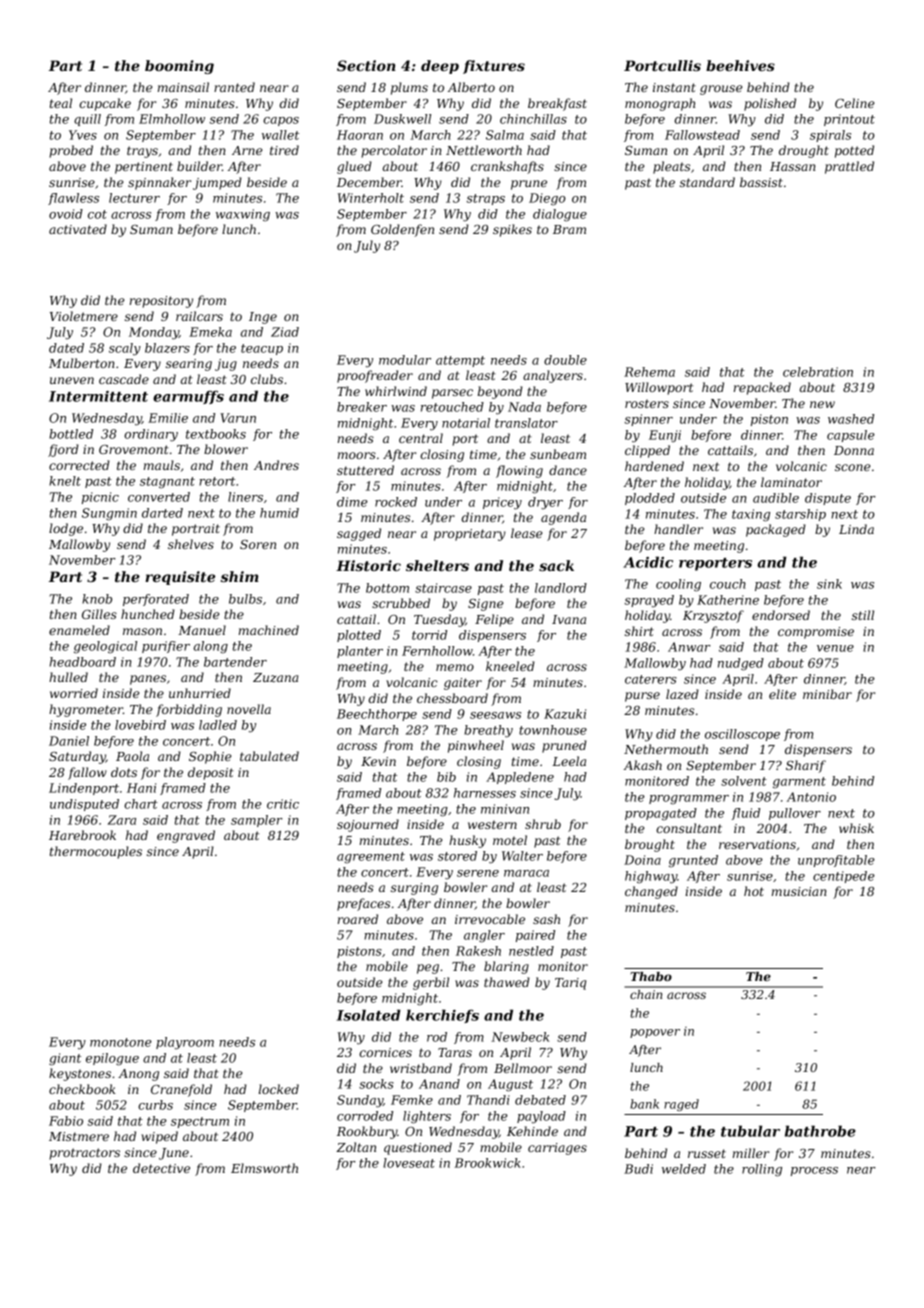  I want to click on deposit, so click(211, 773).
